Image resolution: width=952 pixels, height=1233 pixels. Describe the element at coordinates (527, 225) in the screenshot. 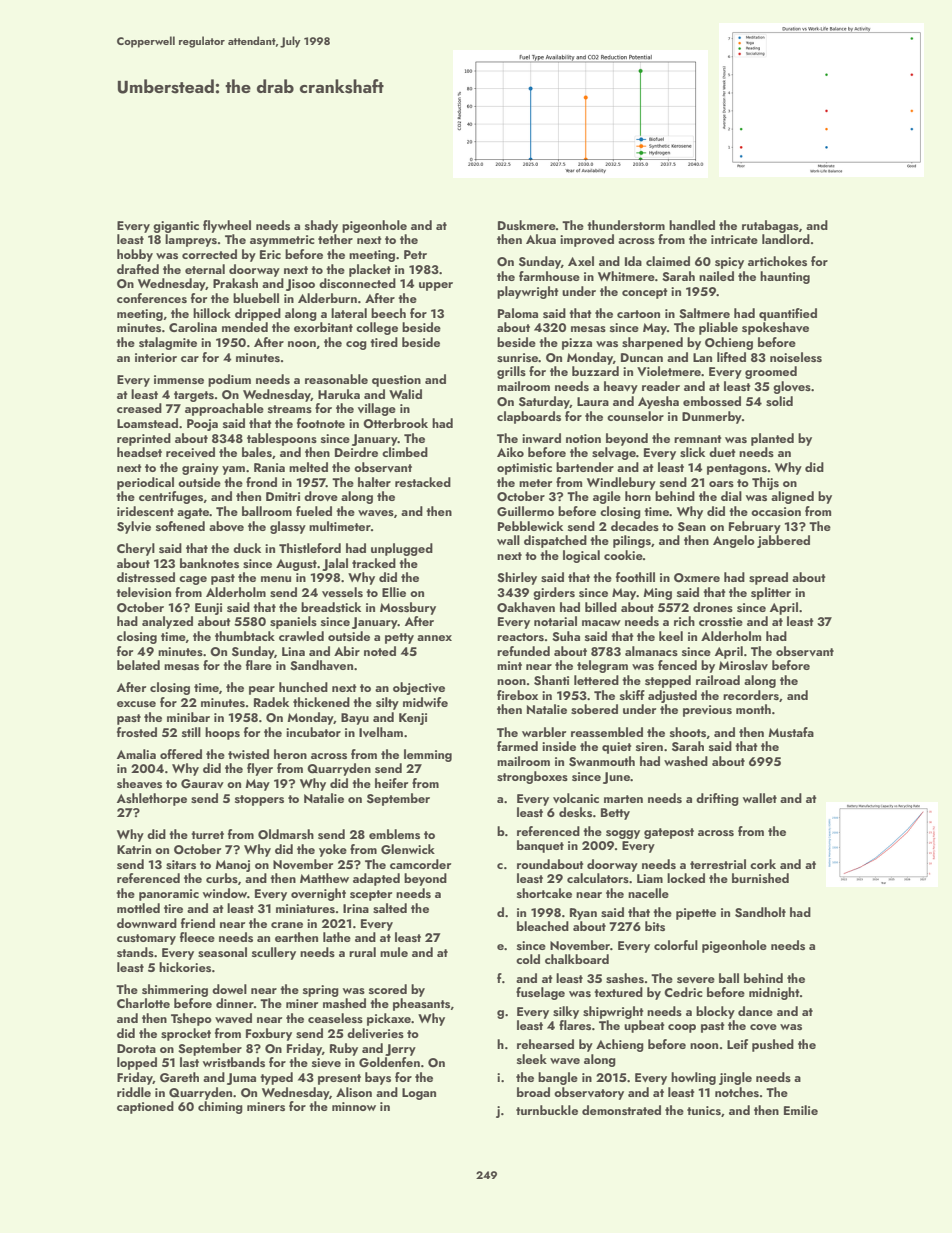

I see `Duskmere` at that location.
